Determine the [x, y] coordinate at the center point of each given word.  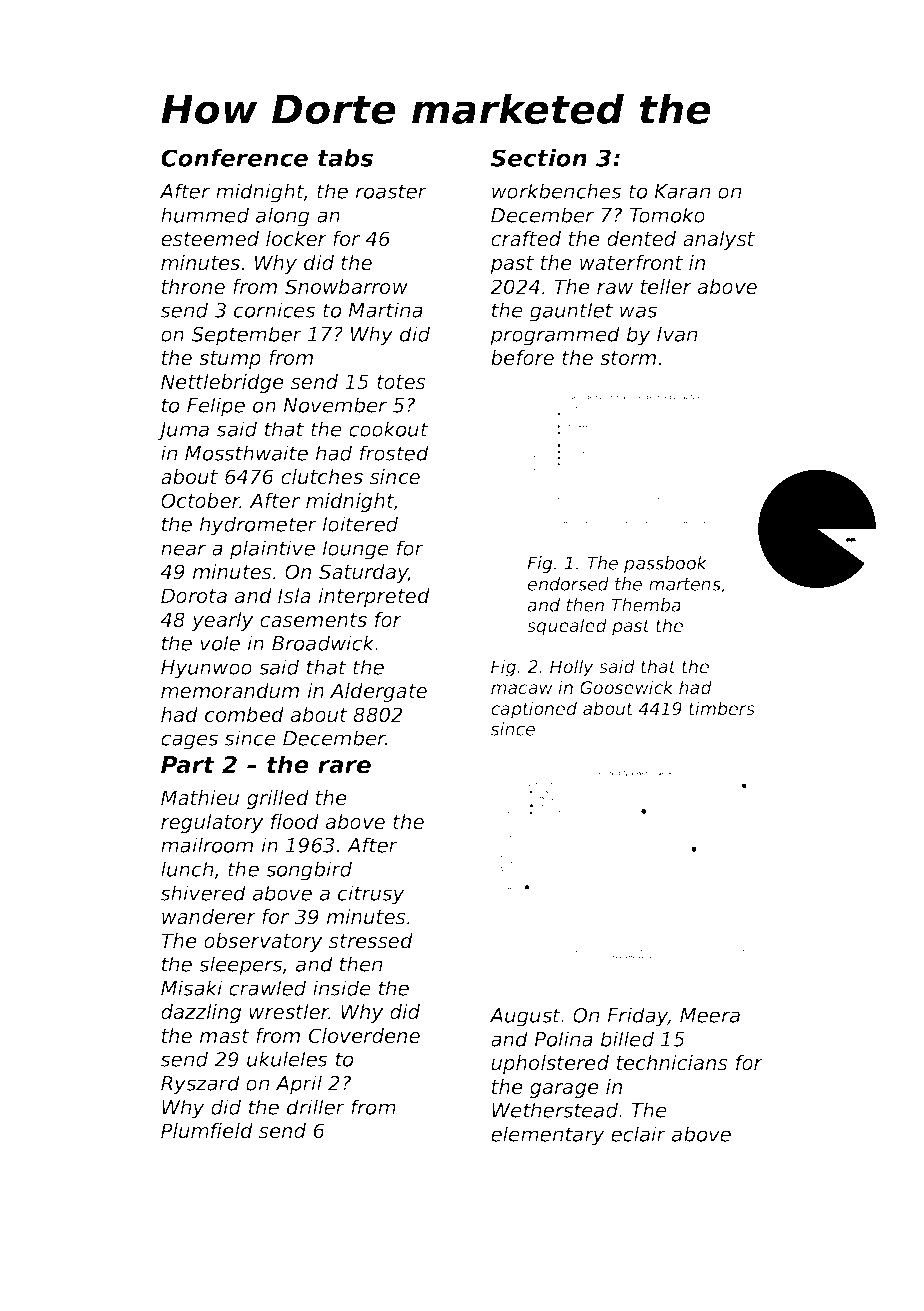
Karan [682, 191]
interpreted [374, 597]
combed [244, 715]
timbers [722, 708]
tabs [345, 158]
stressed [371, 941]
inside [342, 988]
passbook [665, 564]
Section [539, 158]
